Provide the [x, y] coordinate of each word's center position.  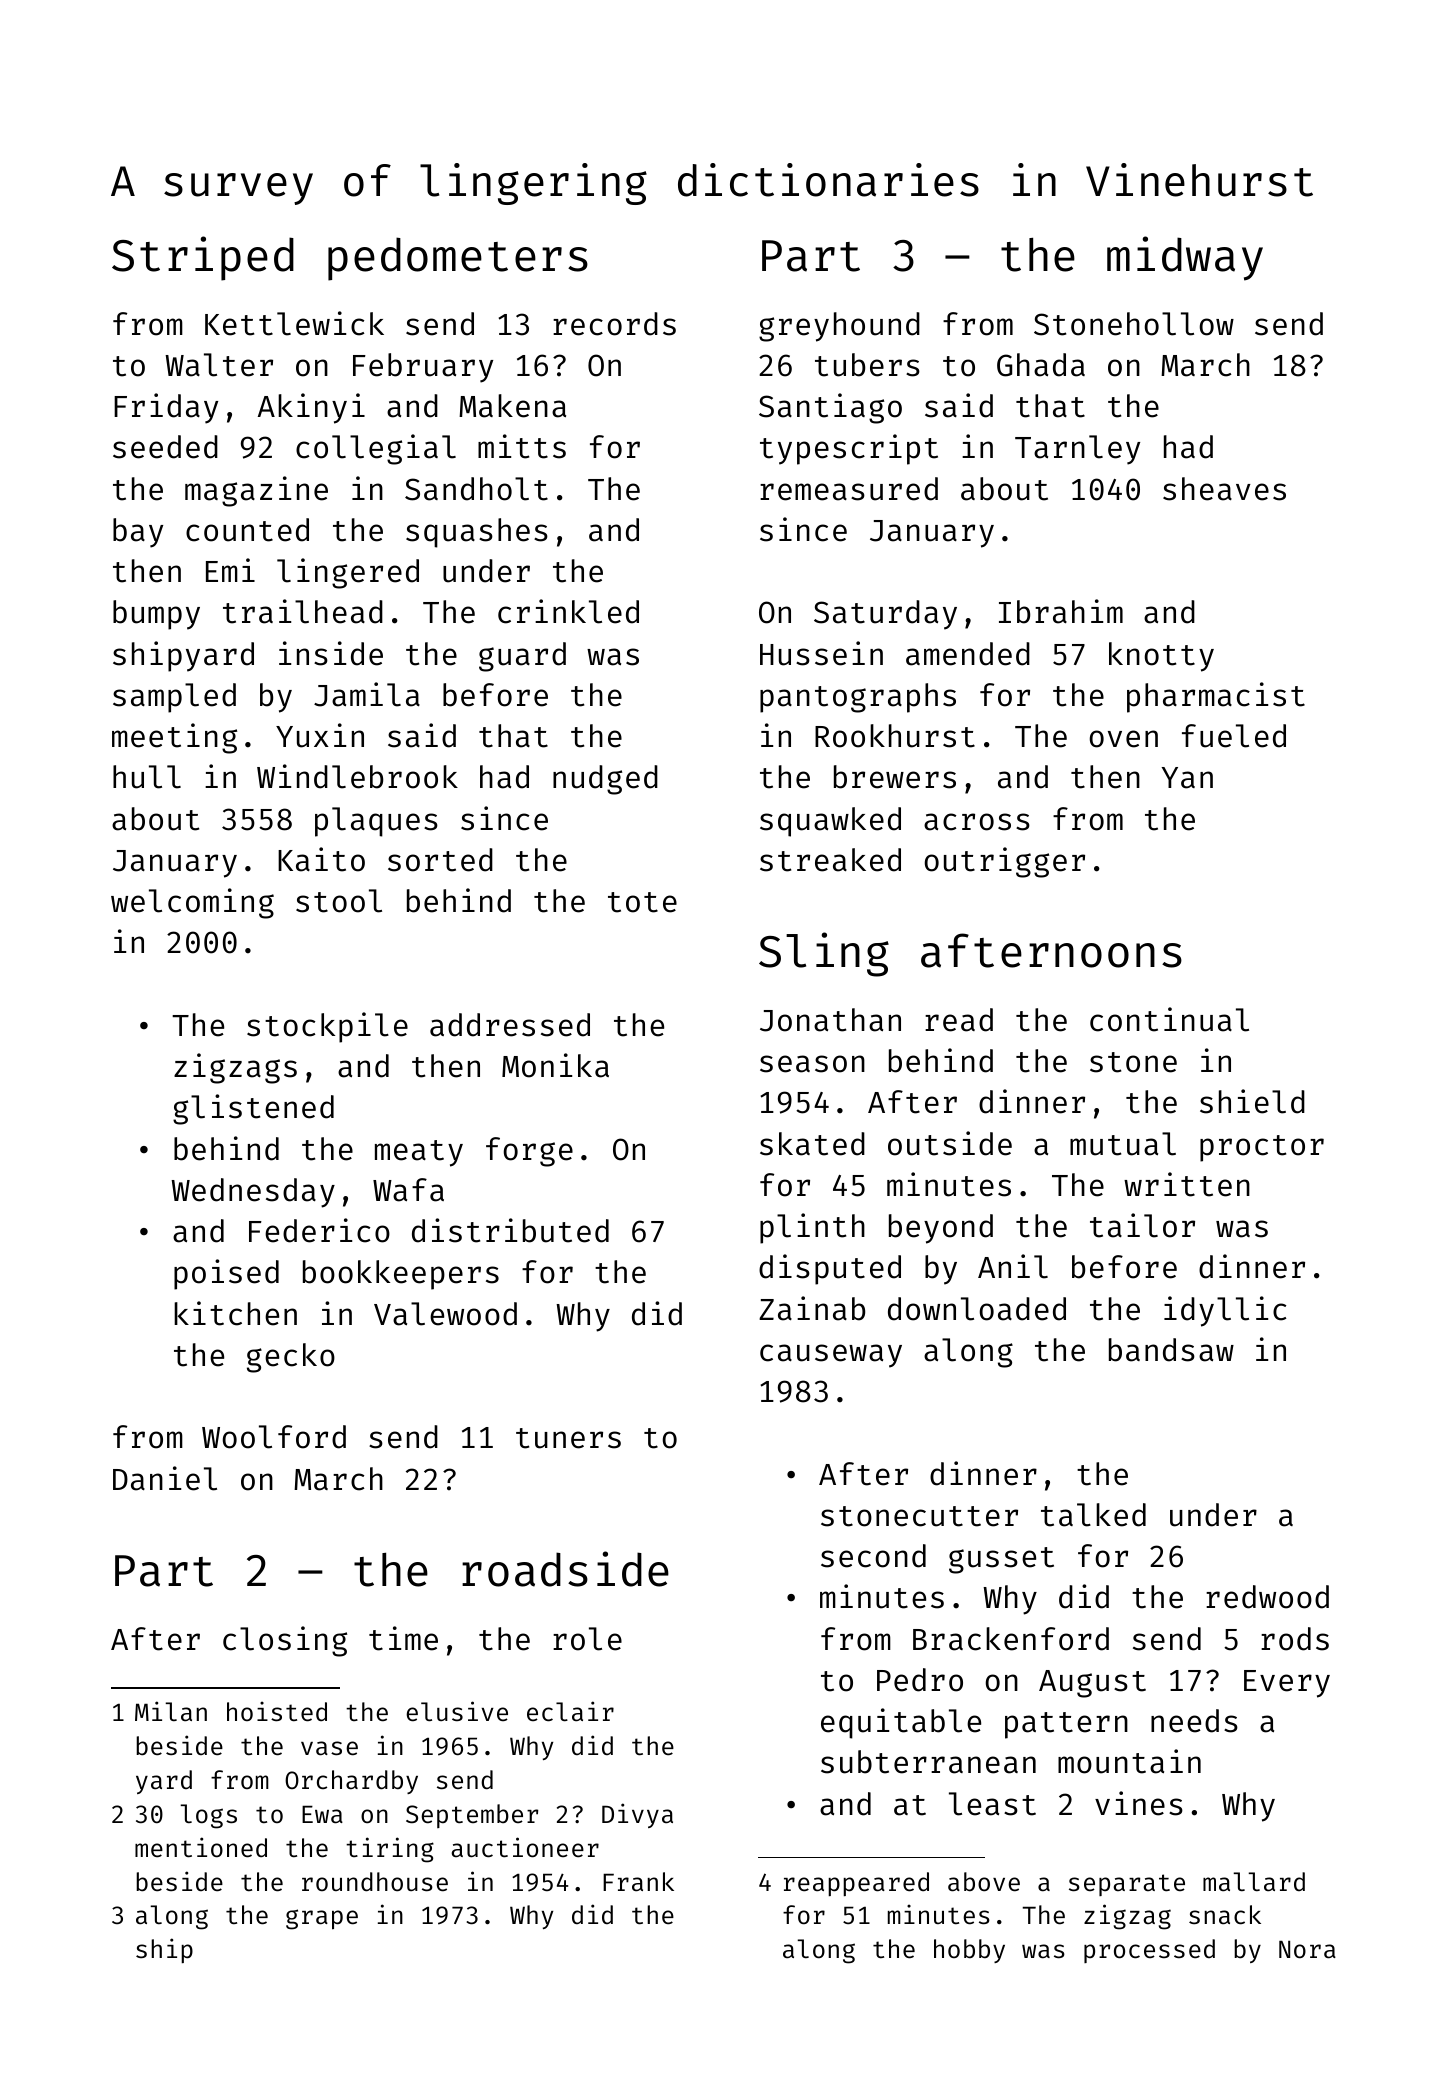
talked [1093, 1515]
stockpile [327, 1027]
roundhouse [375, 1882]
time [403, 1638]
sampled [174, 698]
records [614, 324]
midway [1185, 258]
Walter [219, 365]
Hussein [821, 653]
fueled [1234, 736]
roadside [565, 1569]
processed [1149, 1951]
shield [1252, 1101]
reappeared [856, 1884]
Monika [555, 1065]
